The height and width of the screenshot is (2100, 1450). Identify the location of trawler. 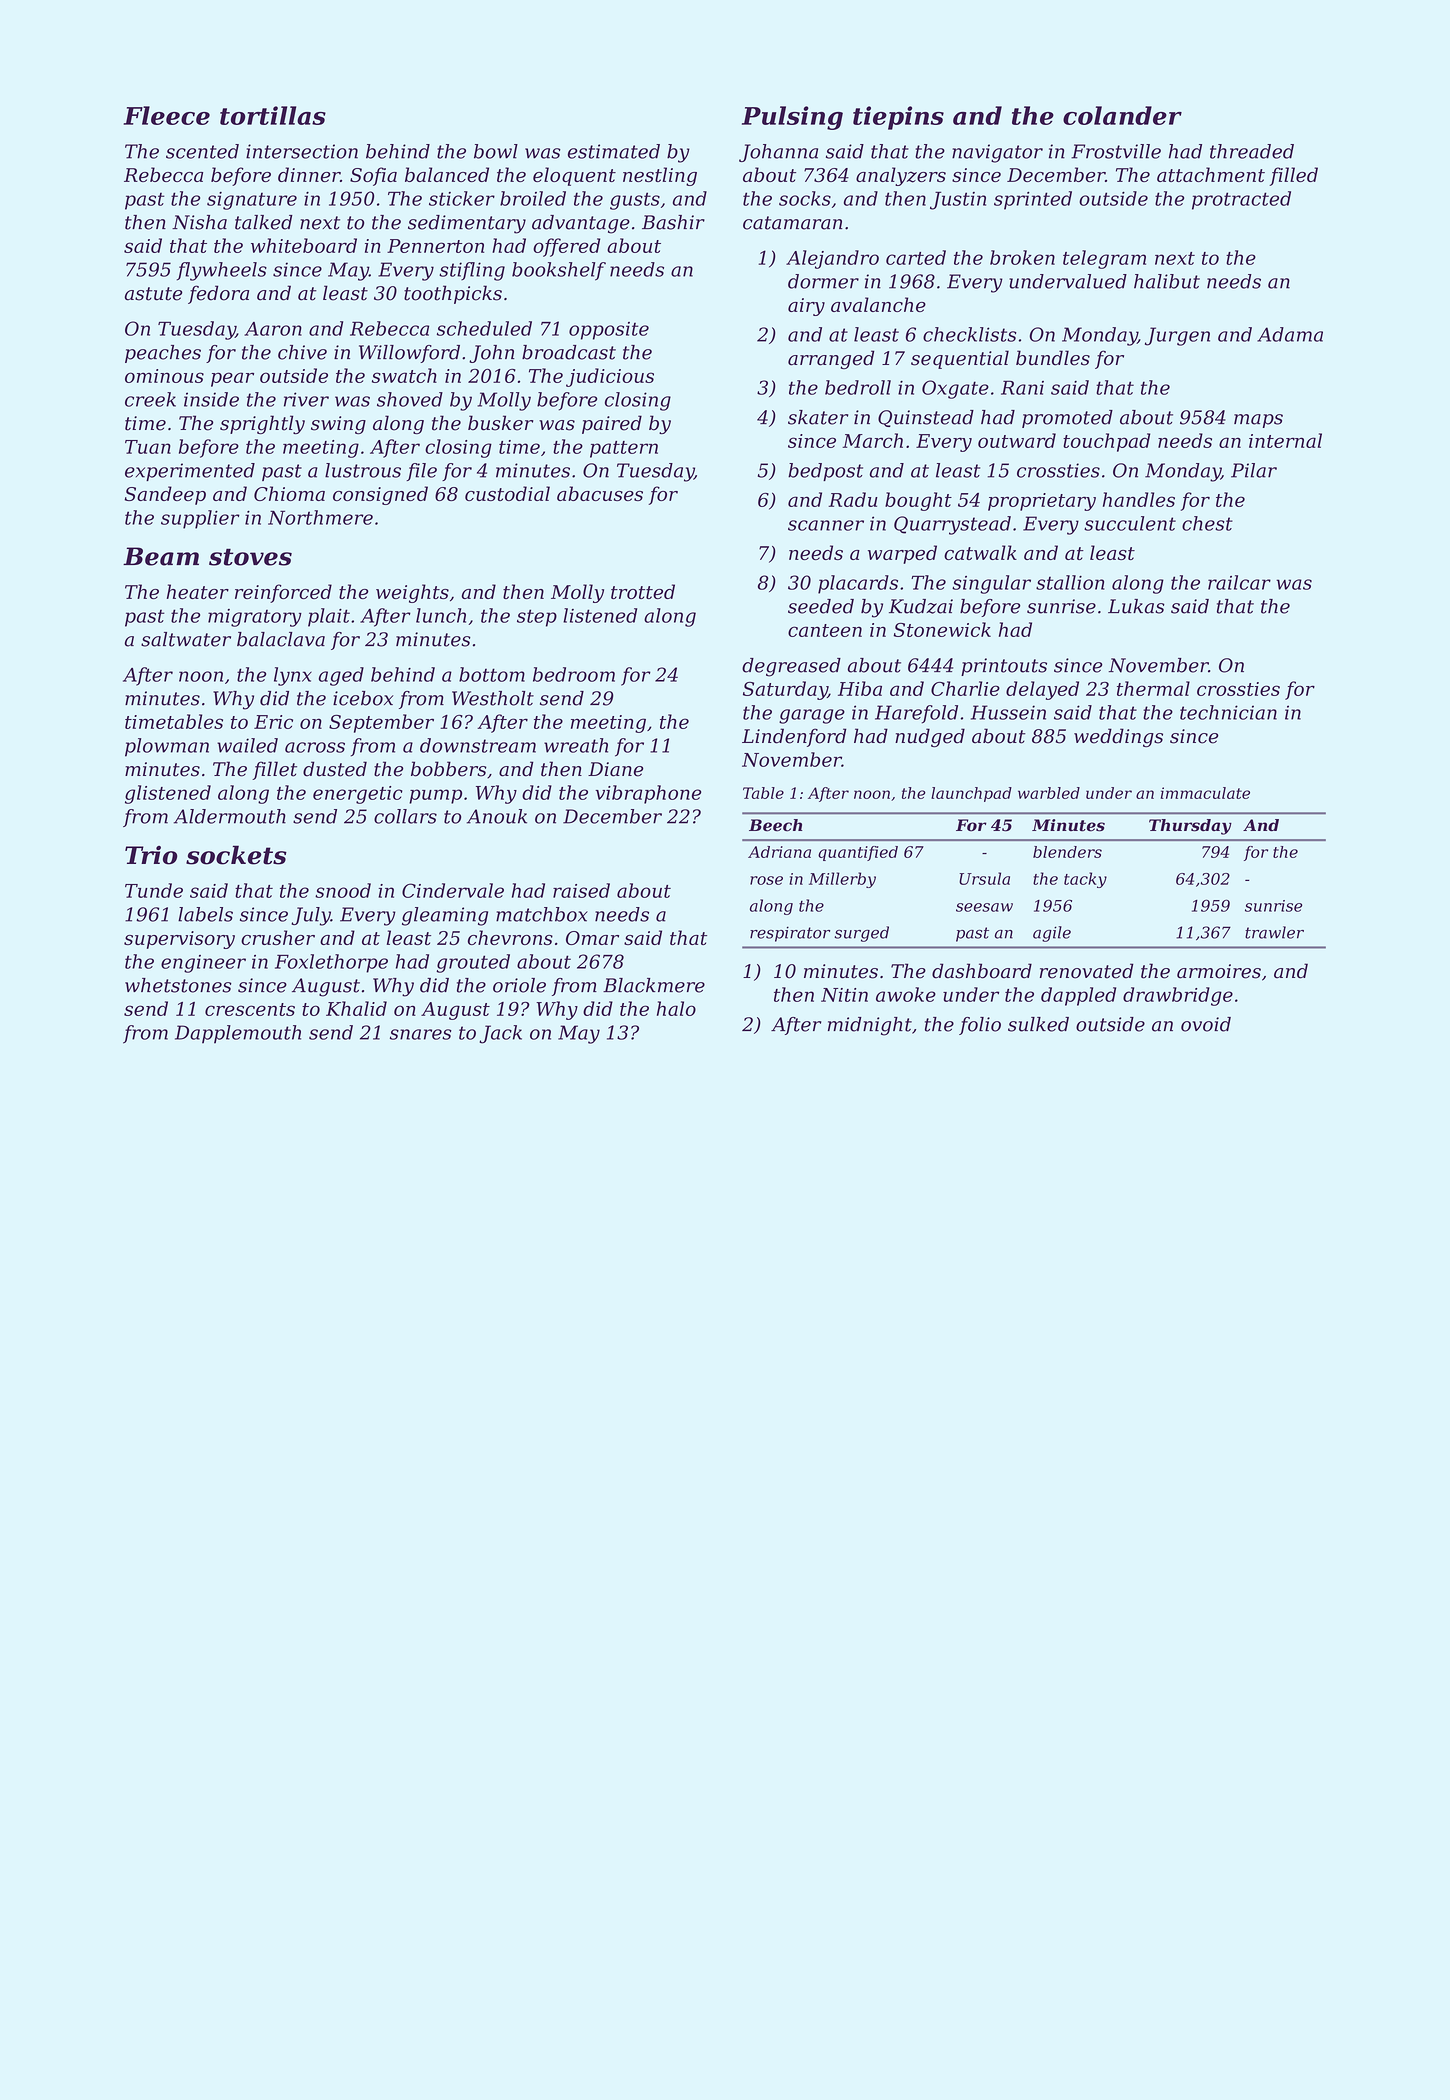
(1274, 932).
